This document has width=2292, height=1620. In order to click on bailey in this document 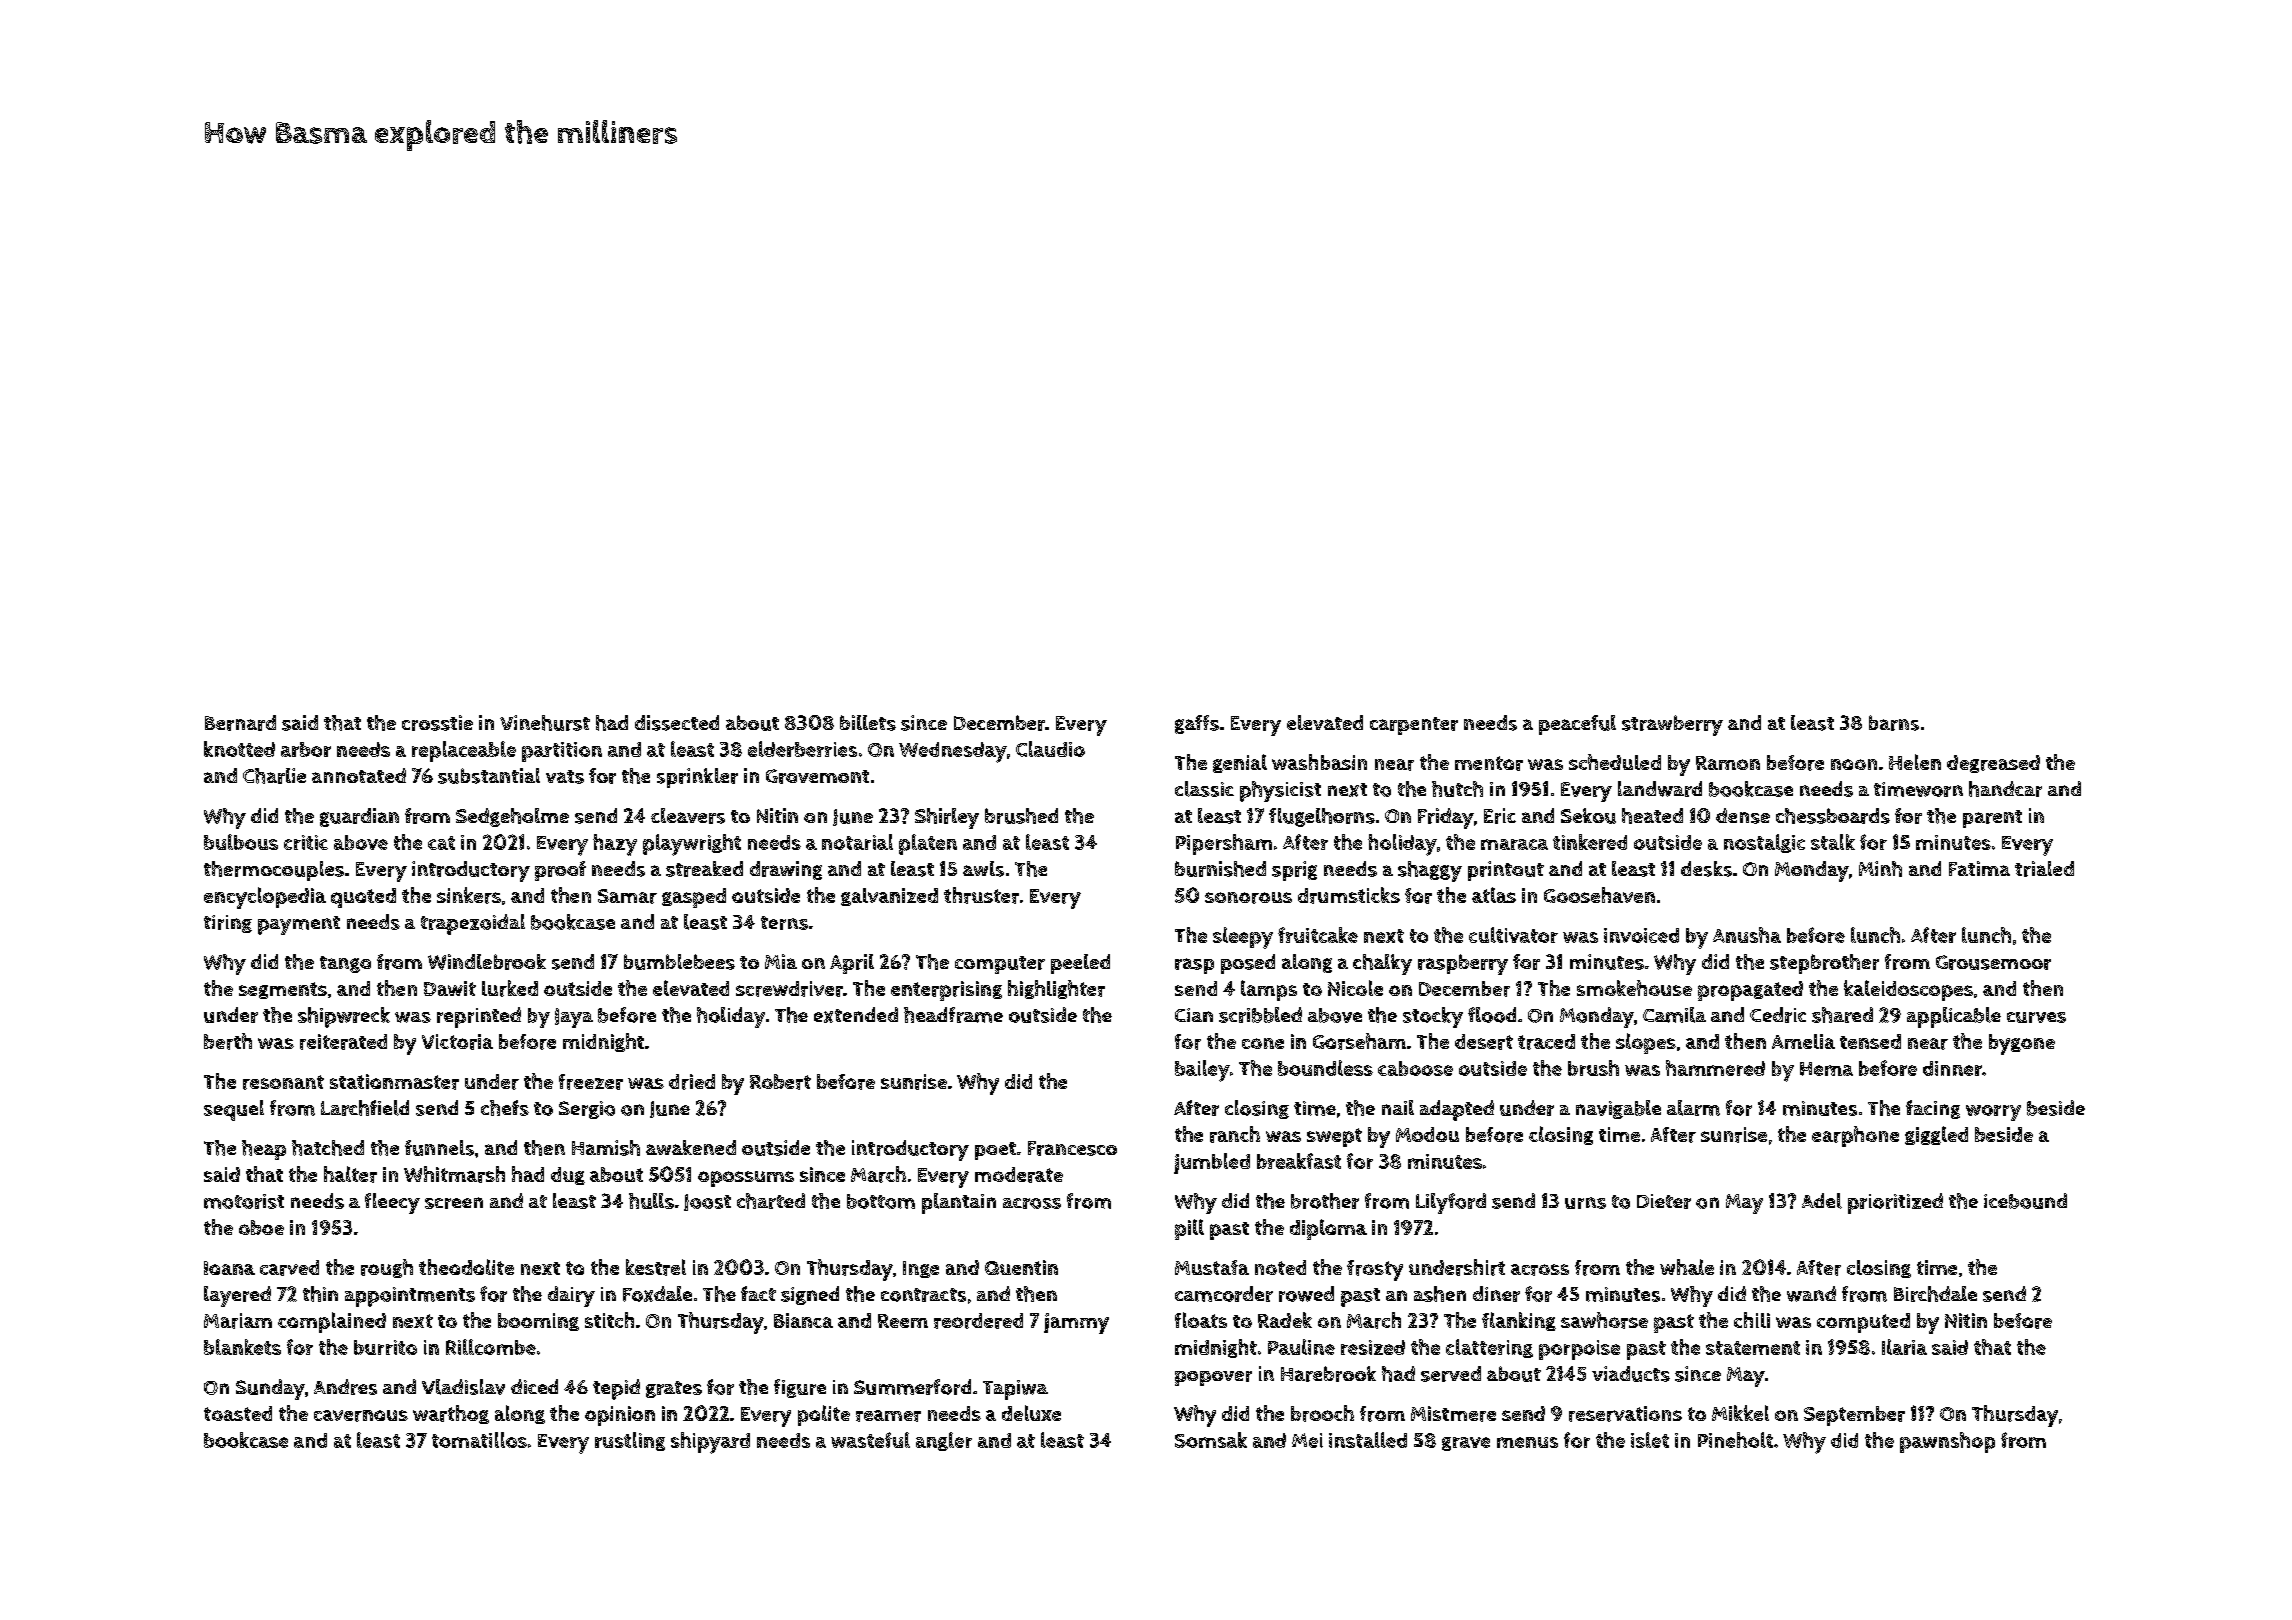, I will do `click(1202, 1071)`.
